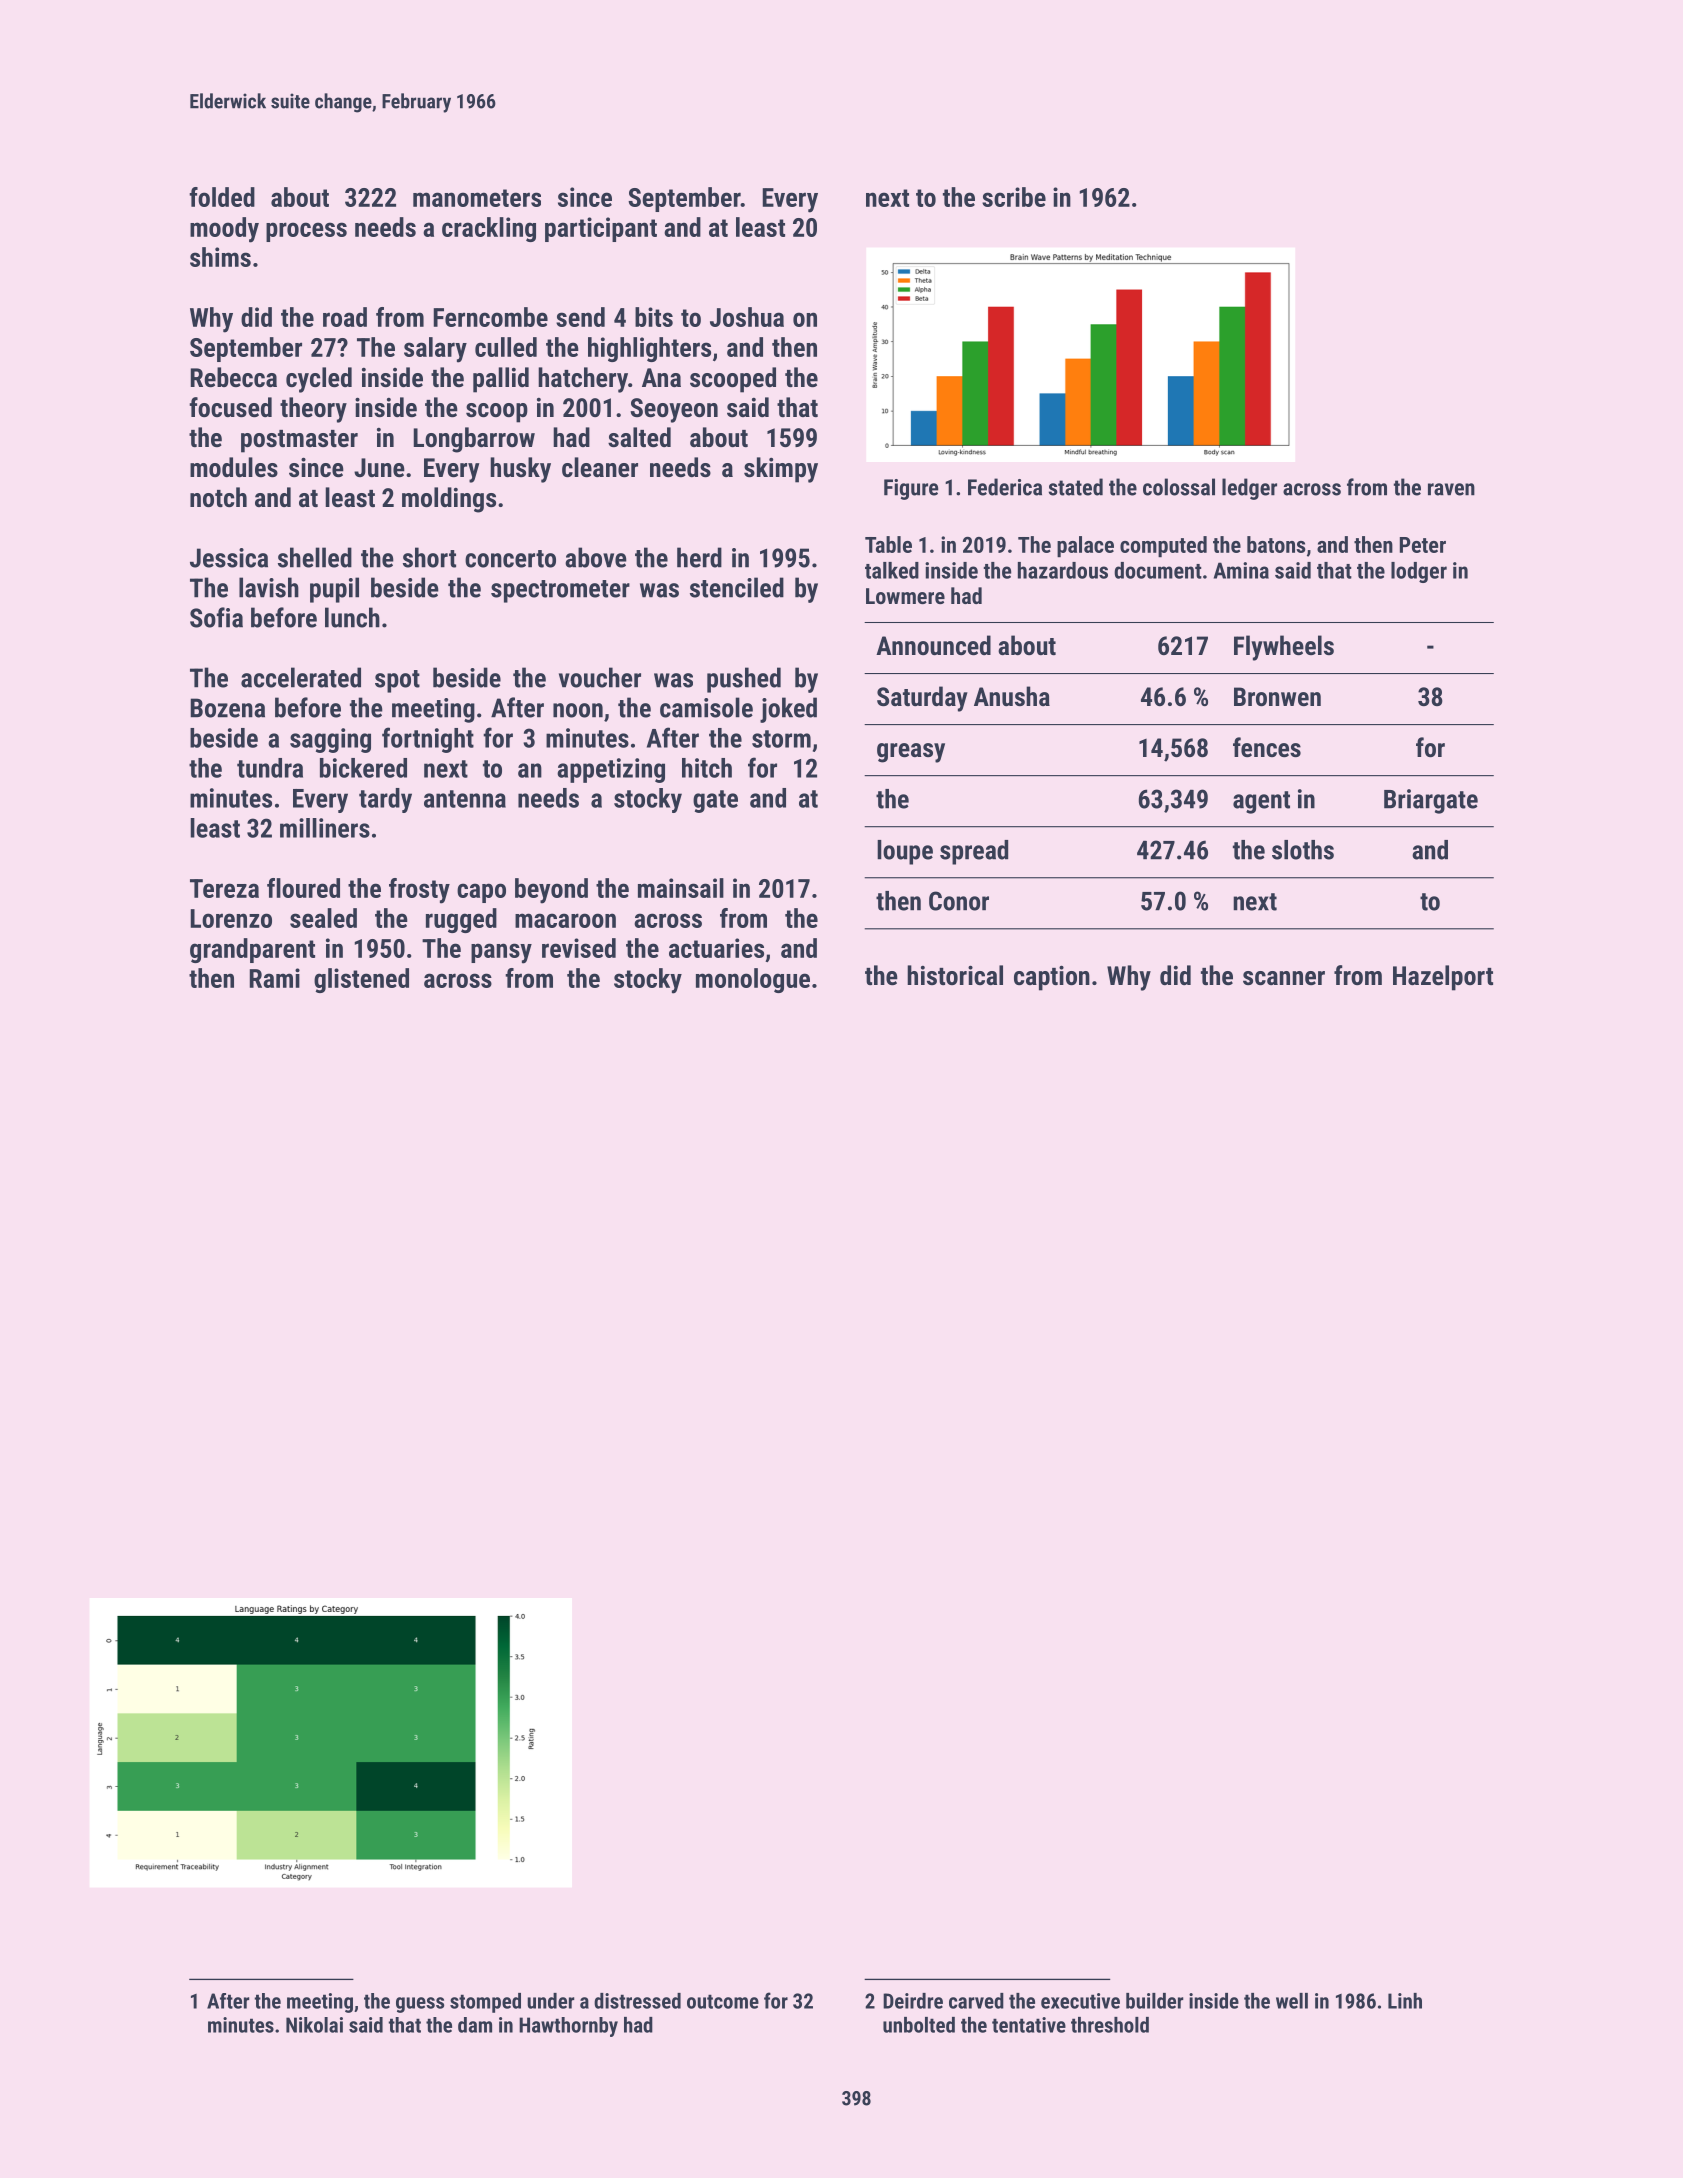 The image size is (1683, 2178). I want to click on dam, so click(475, 2025).
